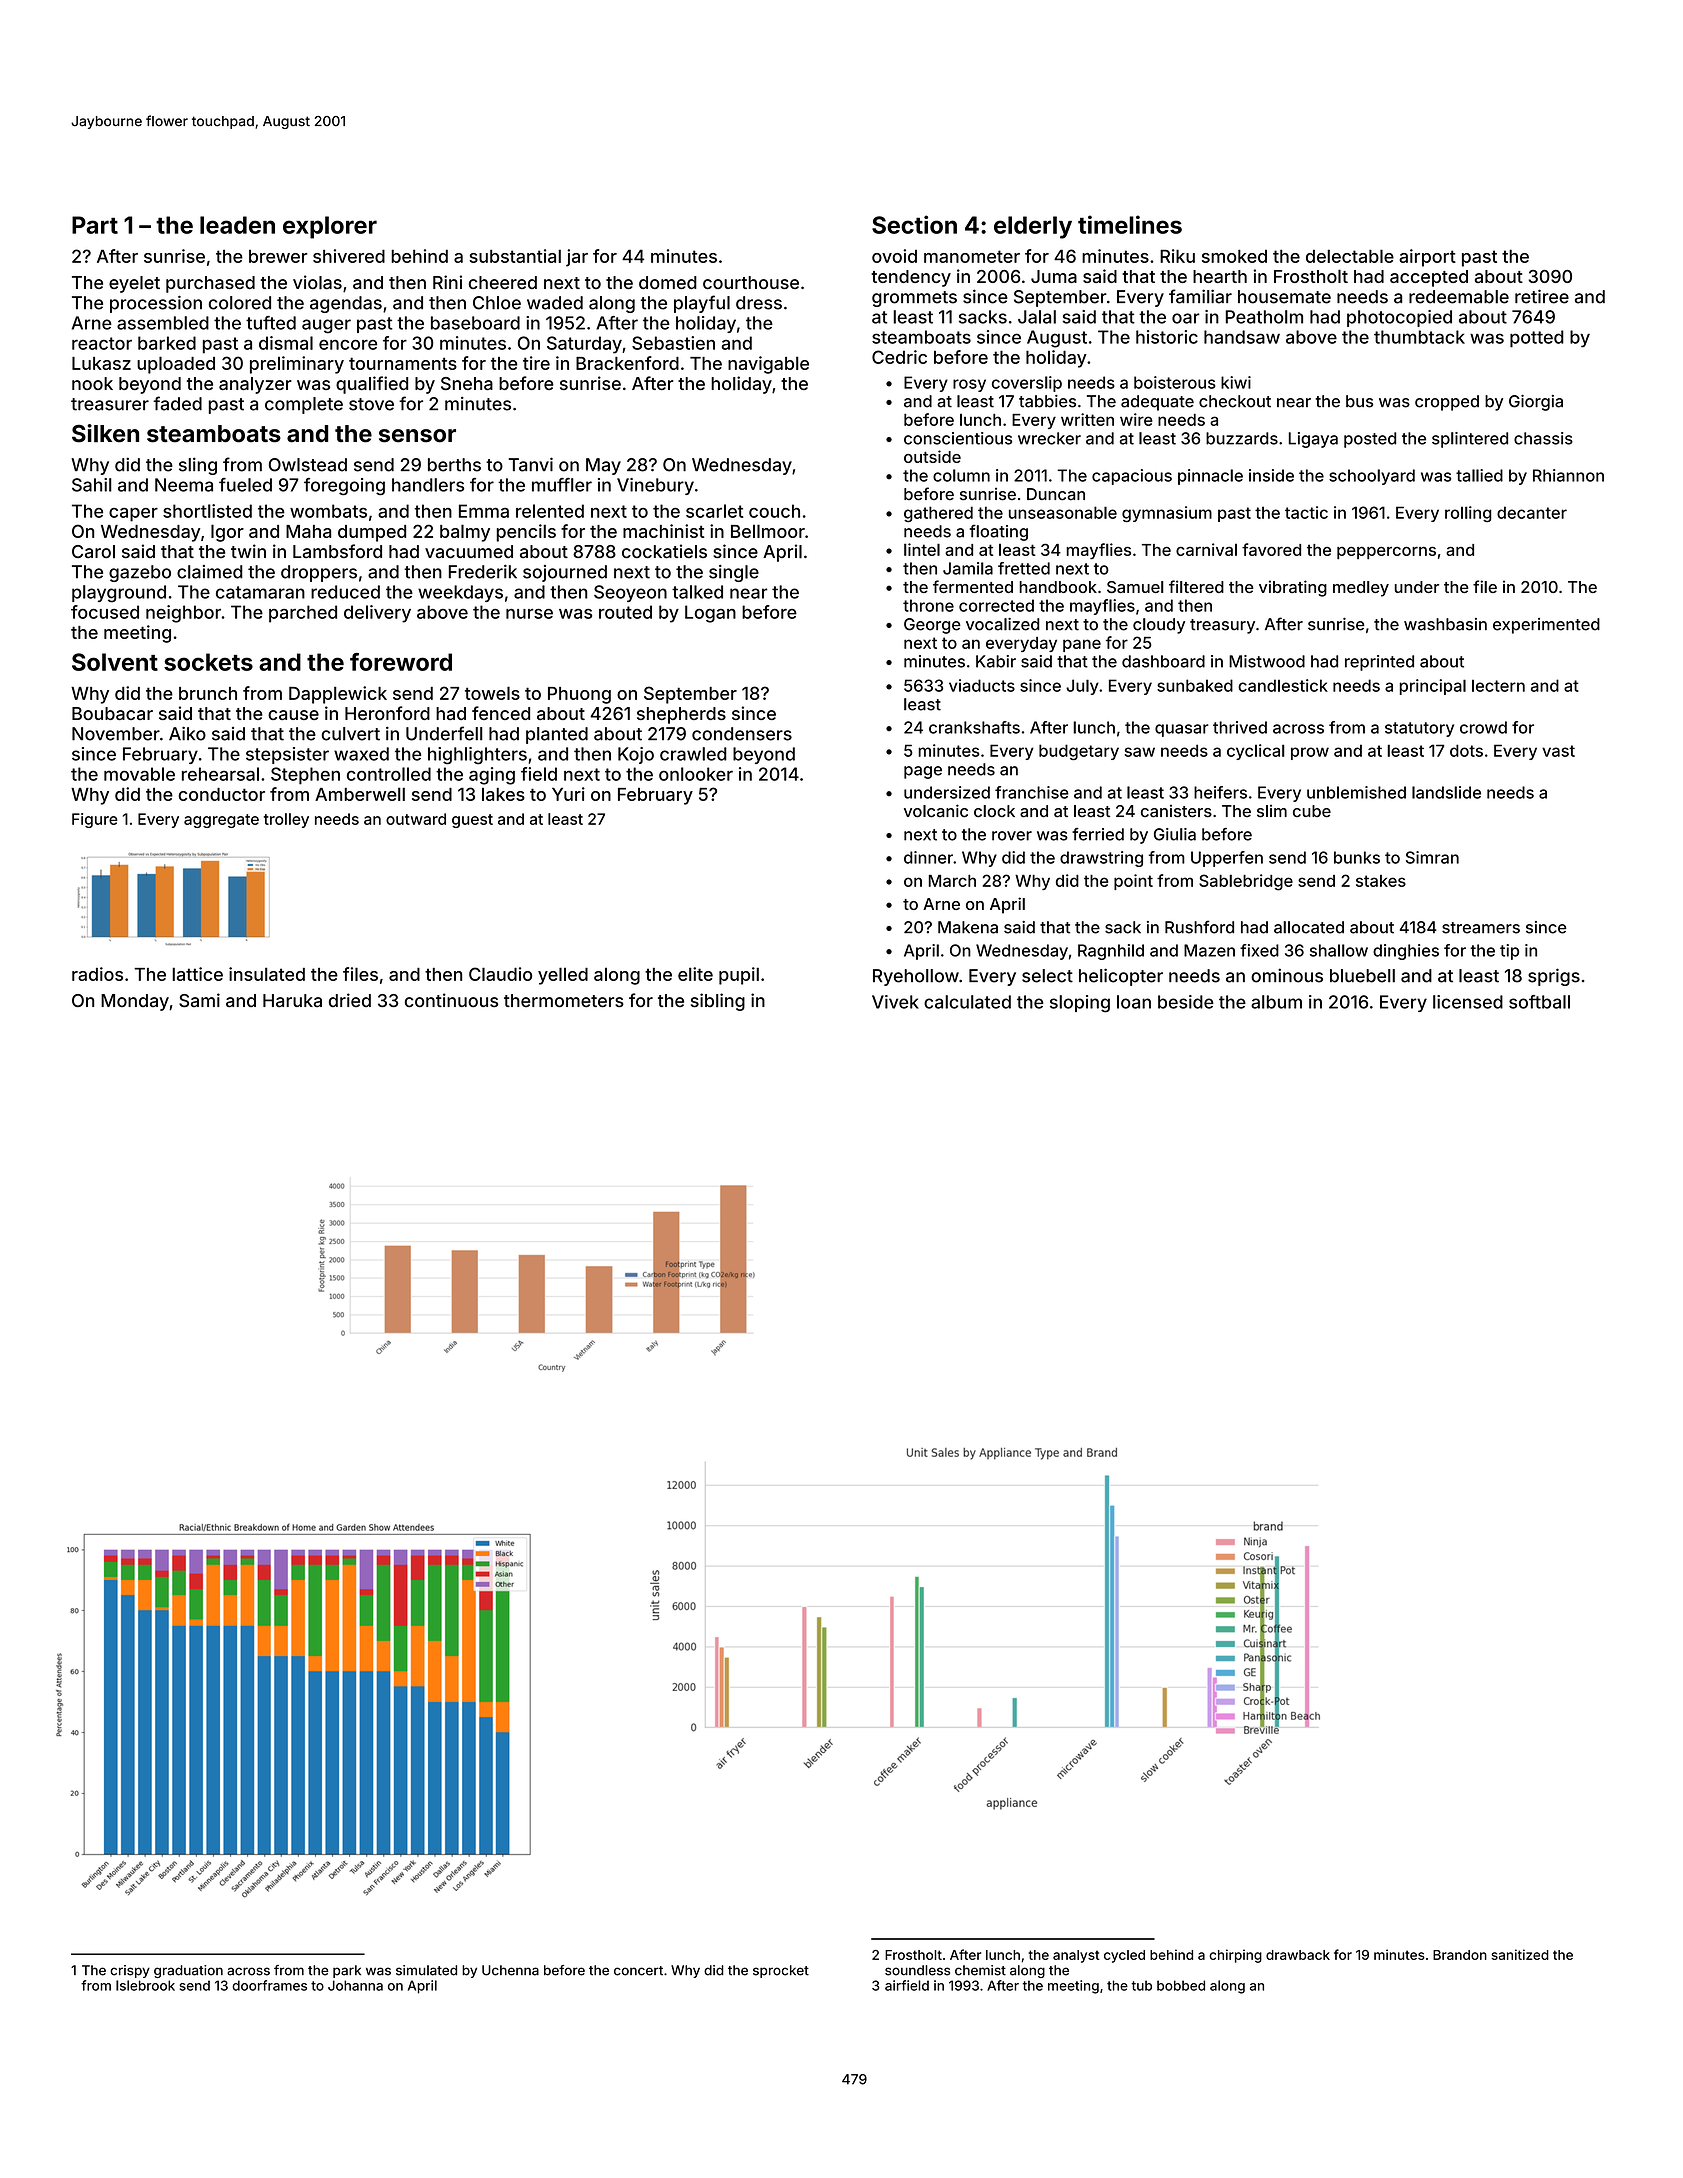 The height and width of the screenshot is (2178, 1683). Describe the element at coordinates (130, 1971) in the screenshot. I see `crispy` at that location.
